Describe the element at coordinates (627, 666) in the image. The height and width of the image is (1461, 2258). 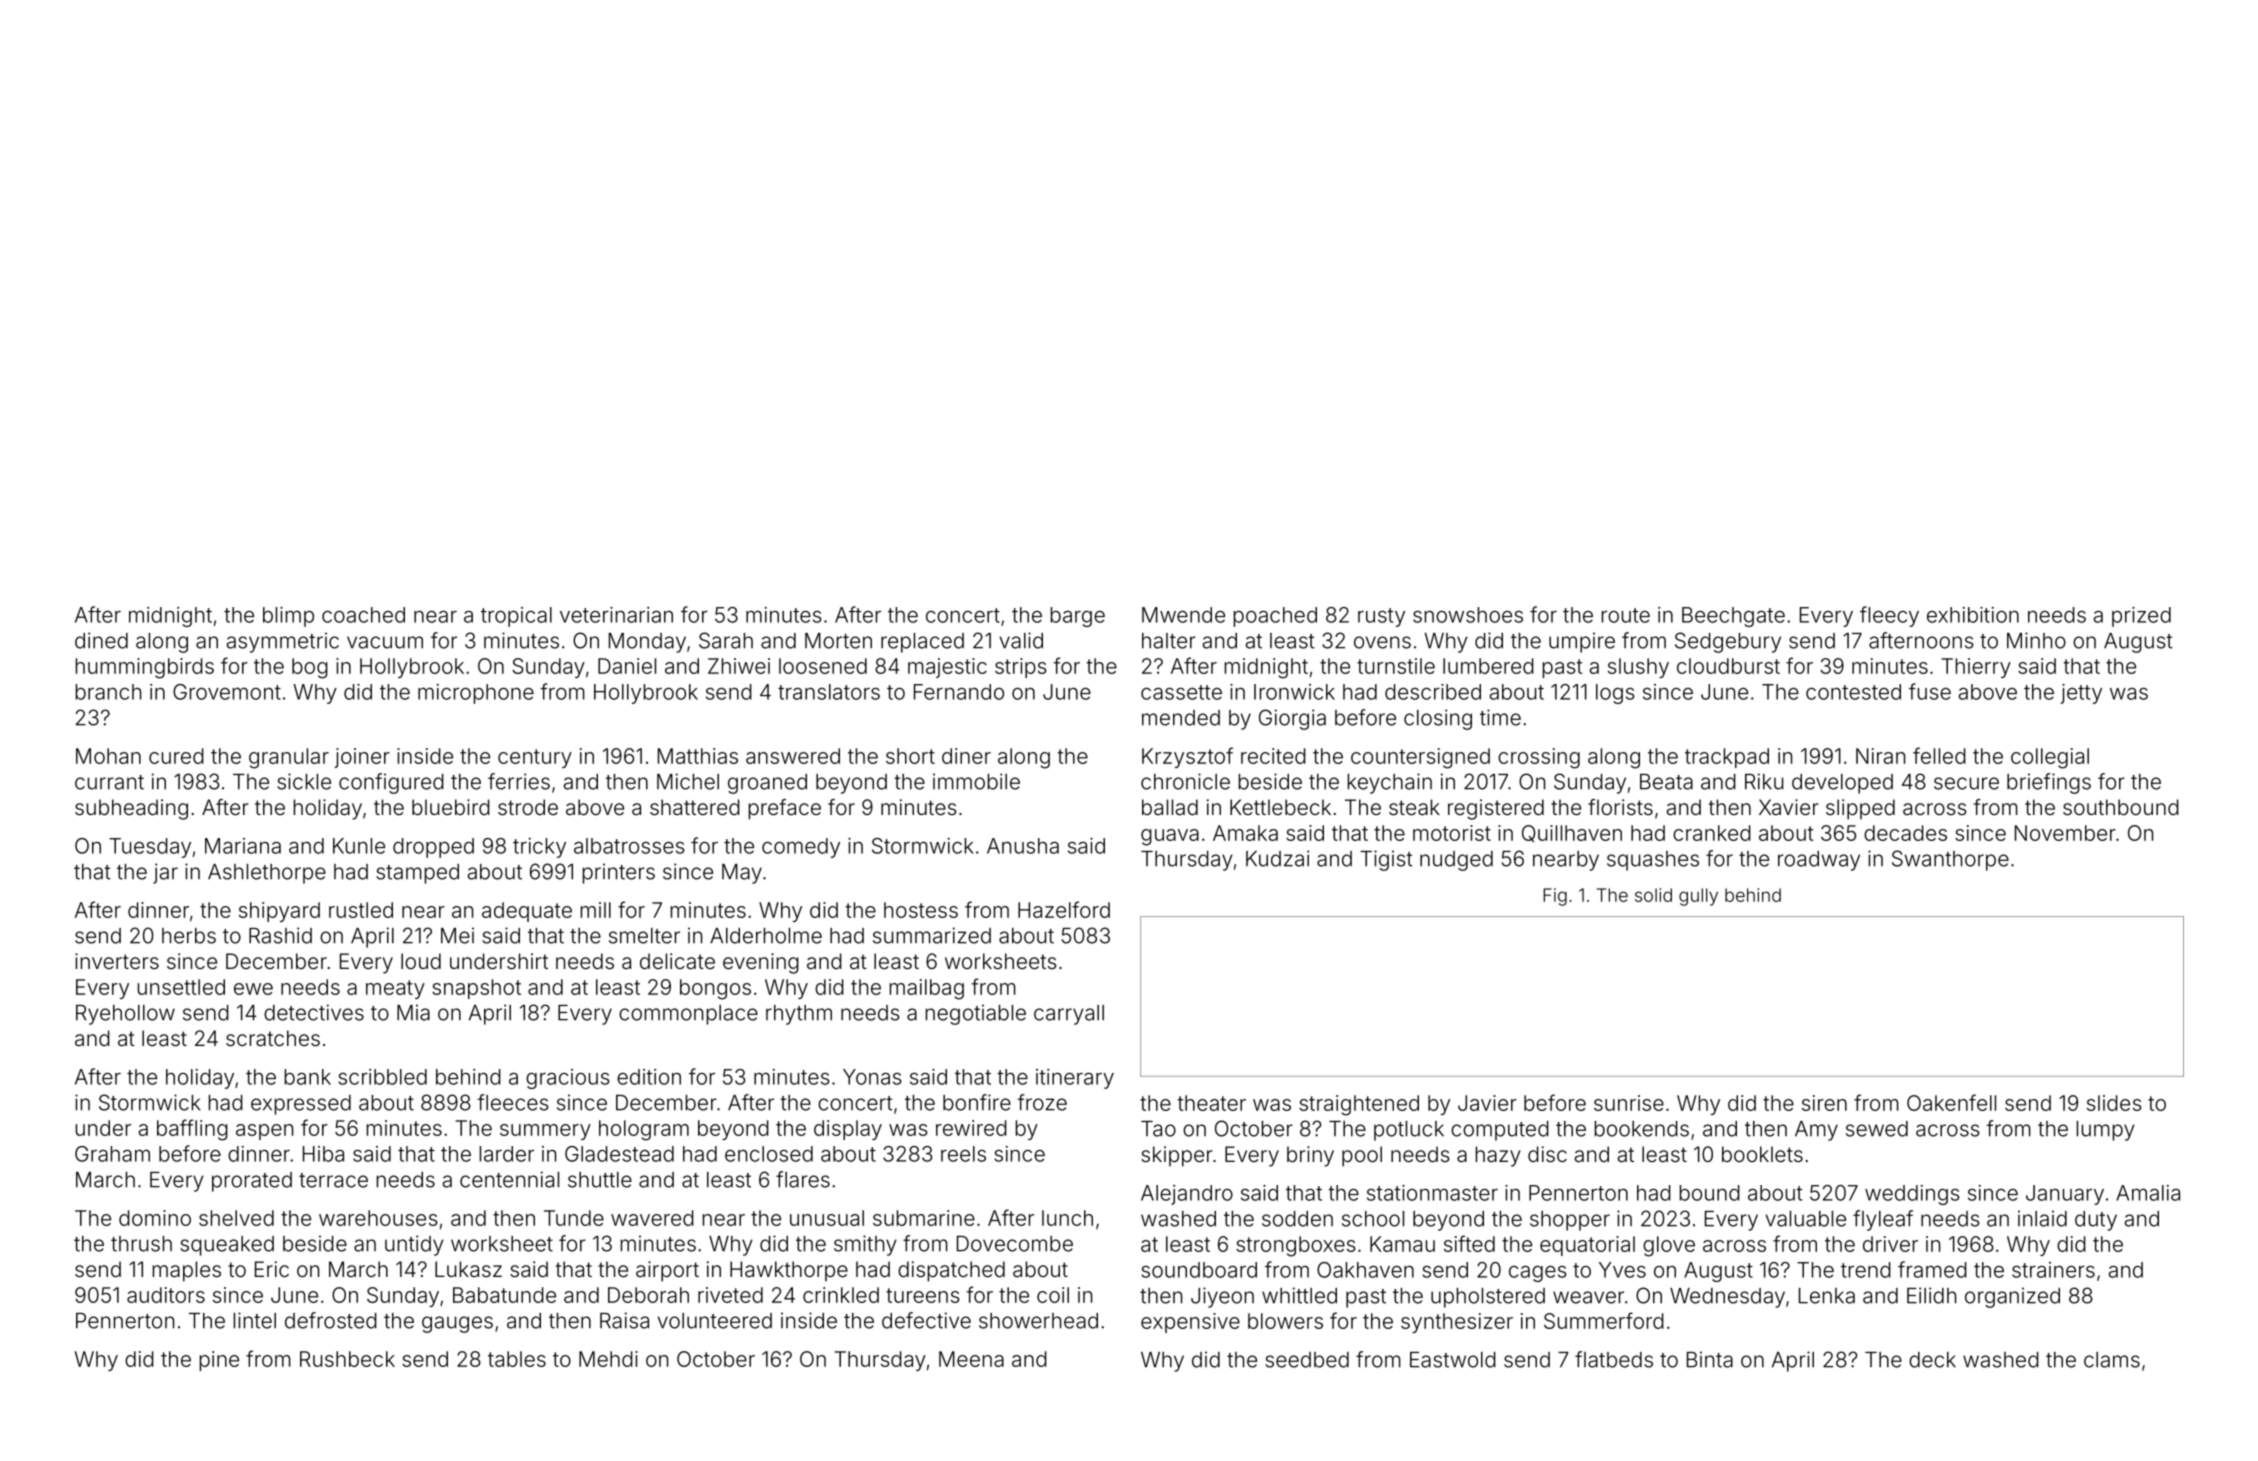
I see `Daniel` at that location.
